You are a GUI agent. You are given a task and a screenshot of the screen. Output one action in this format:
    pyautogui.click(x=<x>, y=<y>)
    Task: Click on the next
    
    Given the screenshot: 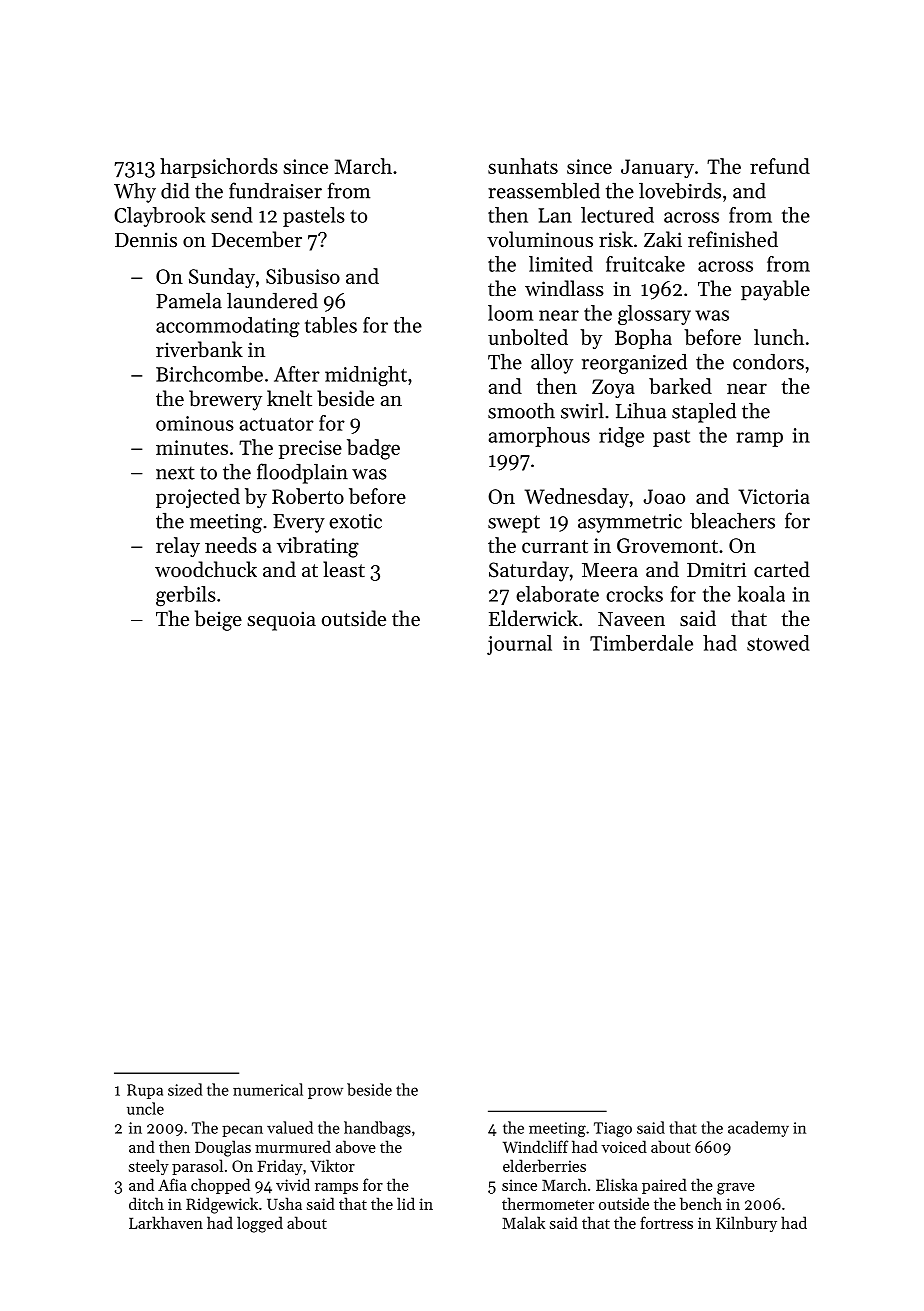 What is the action you would take?
    pyautogui.click(x=175, y=473)
